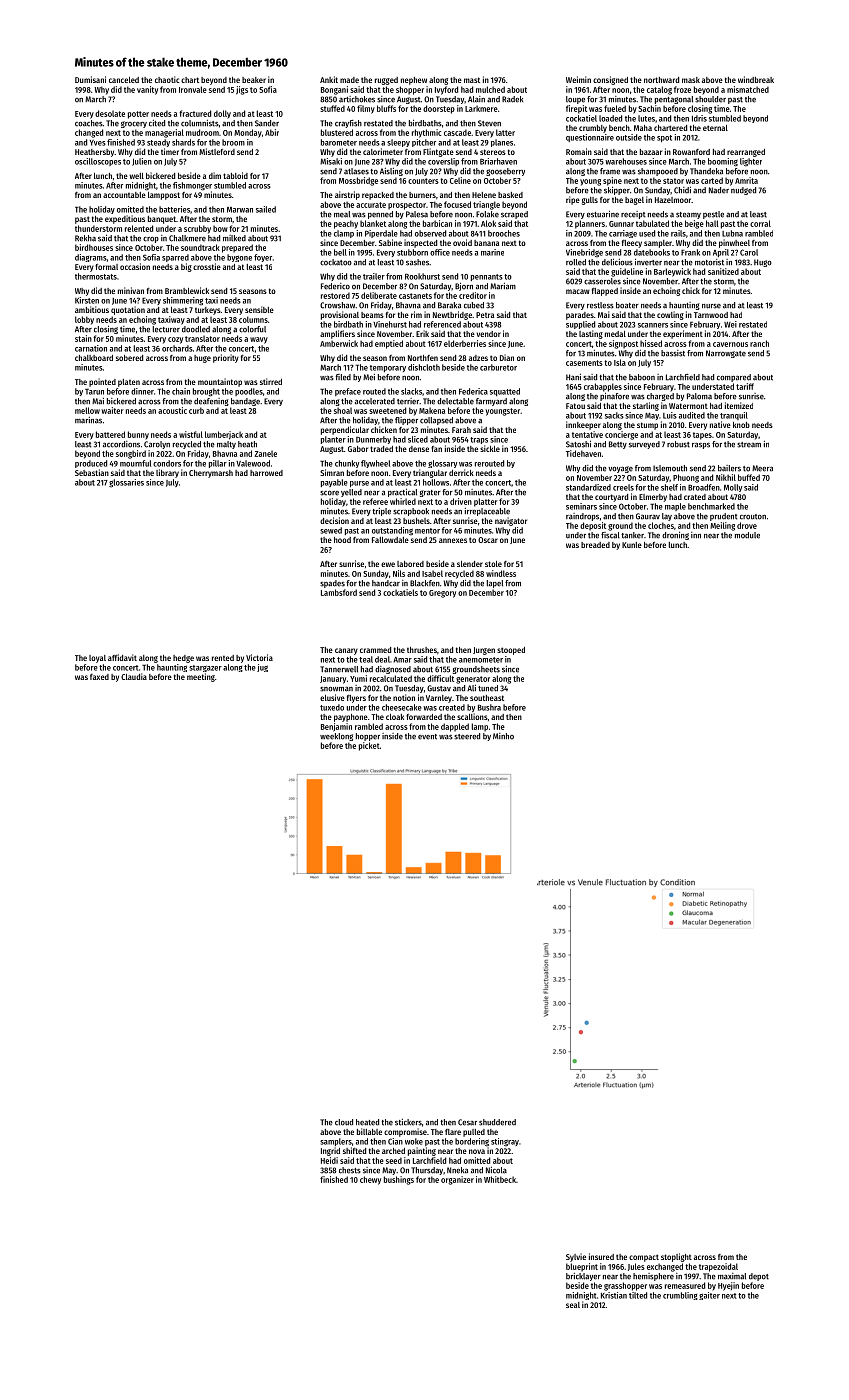 The image size is (849, 1400). What do you see at coordinates (670, 315) in the screenshot?
I see `cowling` at bounding box center [670, 315].
